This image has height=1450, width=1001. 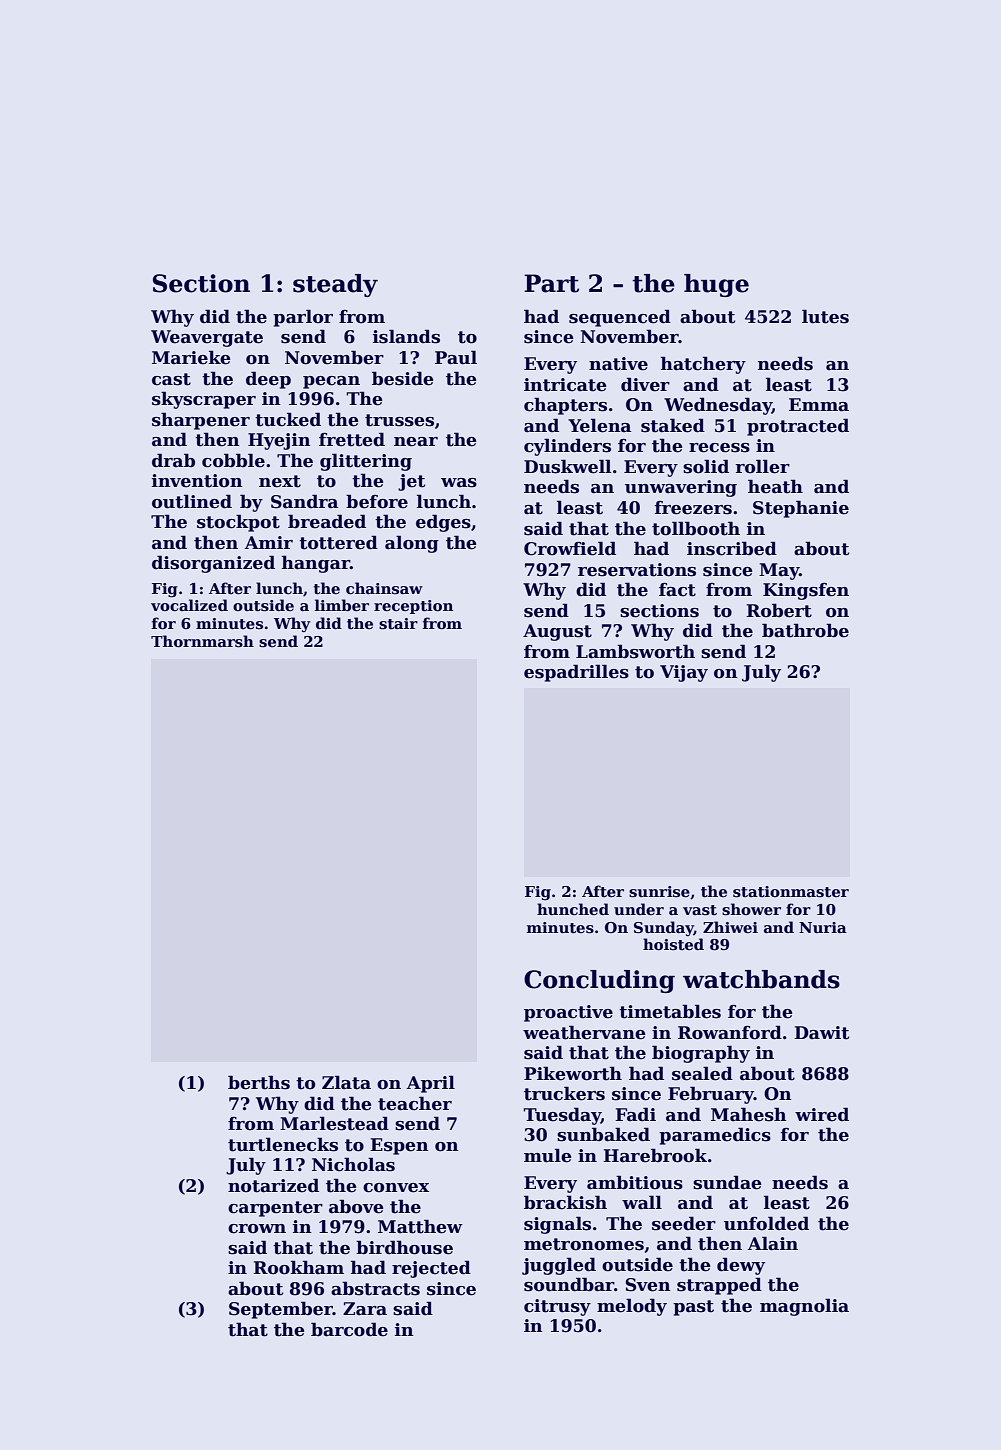 I want to click on Paul, so click(x=456, y=357).
